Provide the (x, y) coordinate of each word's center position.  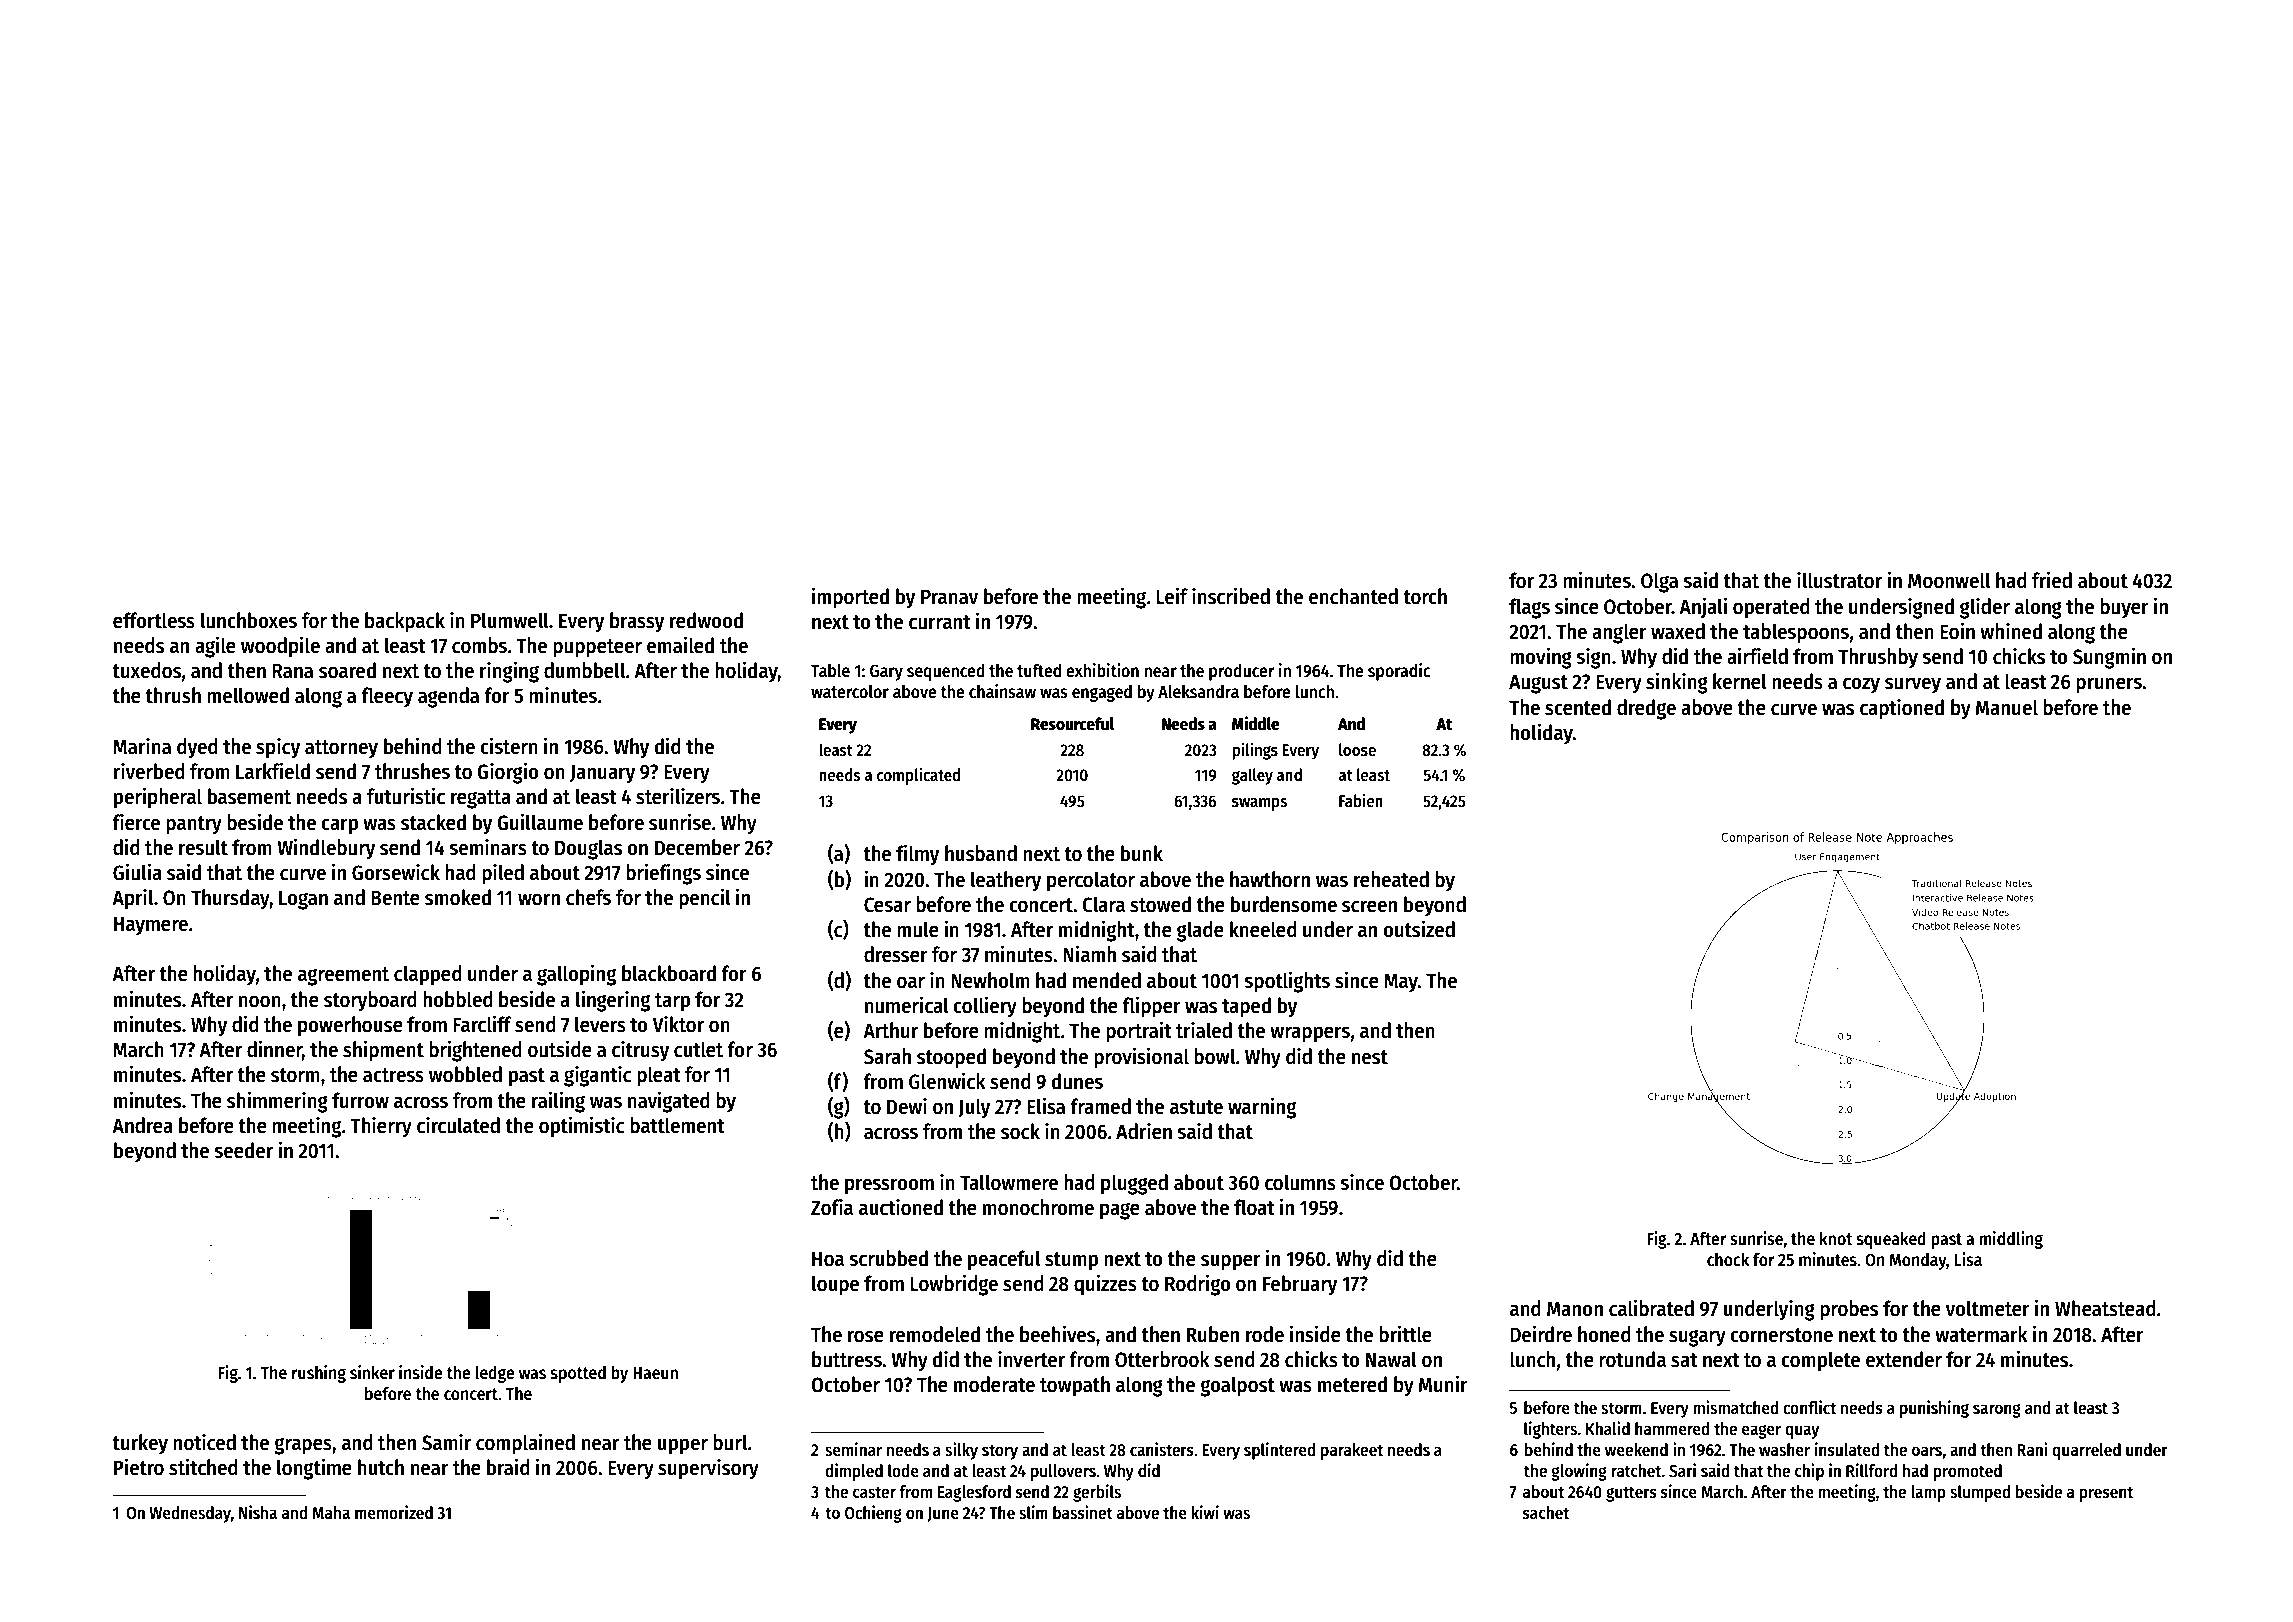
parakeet (1352, 1451)
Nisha (258, 1512)
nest (1370, 1057)
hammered (1672, 1429)
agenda (448, 697)
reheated (1391, 879)
